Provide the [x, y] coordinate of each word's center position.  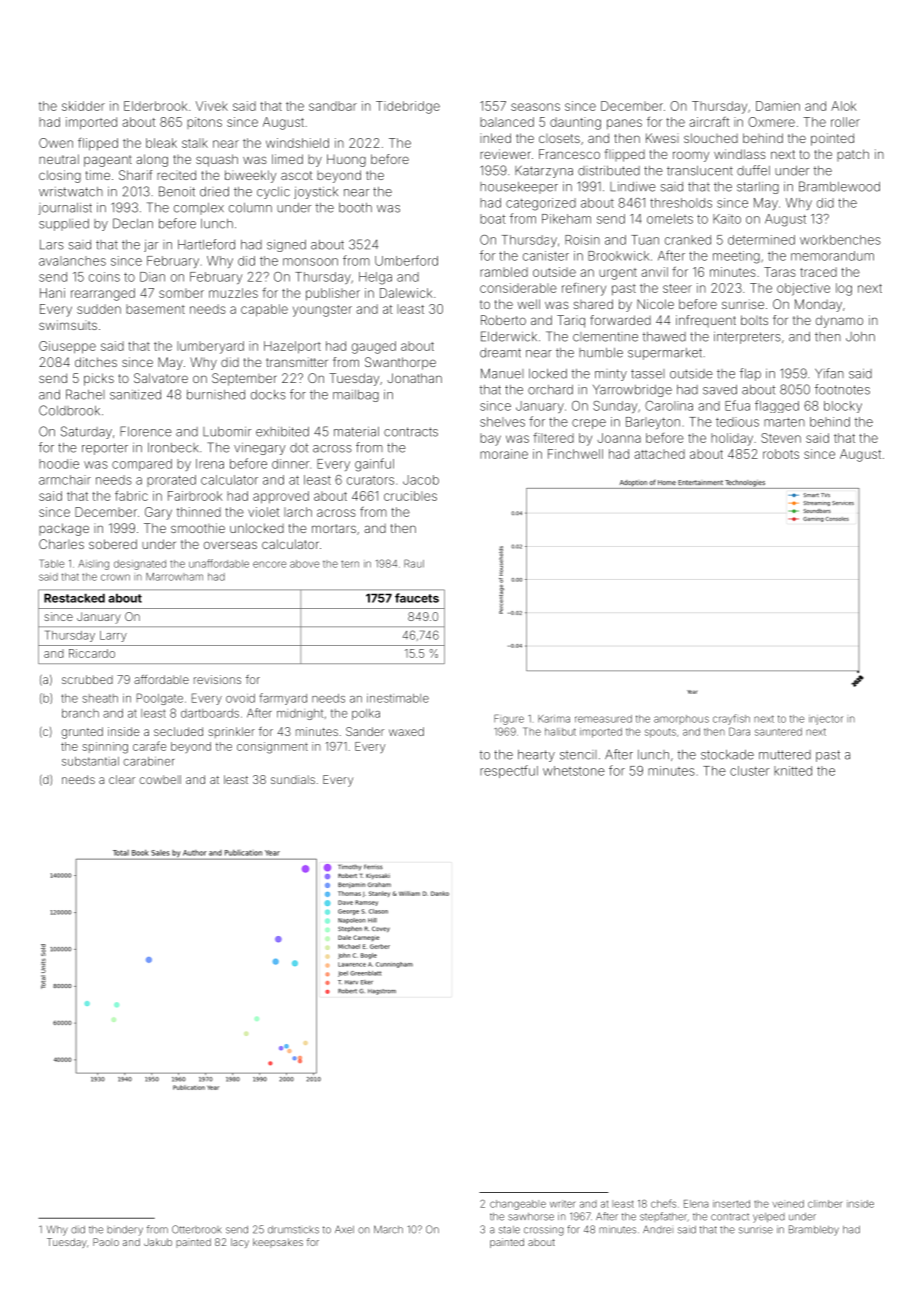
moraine [504, 454]
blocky [843, 407]
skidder [83, 106]
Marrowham [174, 577]
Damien [778, 106]
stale [509, 1230]
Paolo [106, 1242]
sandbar [333, 106]
